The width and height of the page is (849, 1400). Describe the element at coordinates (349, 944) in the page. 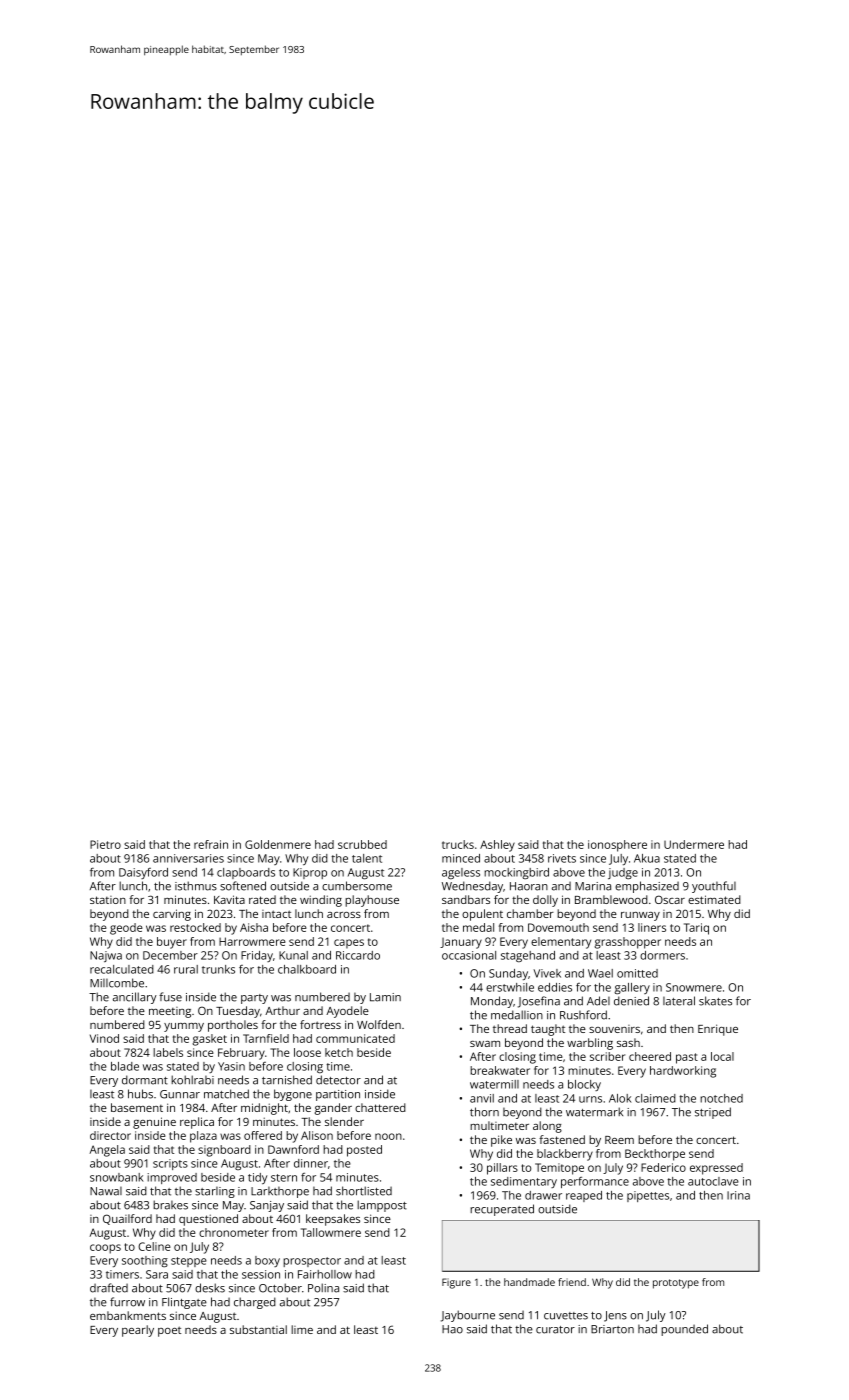

I see `capes` at that location.
